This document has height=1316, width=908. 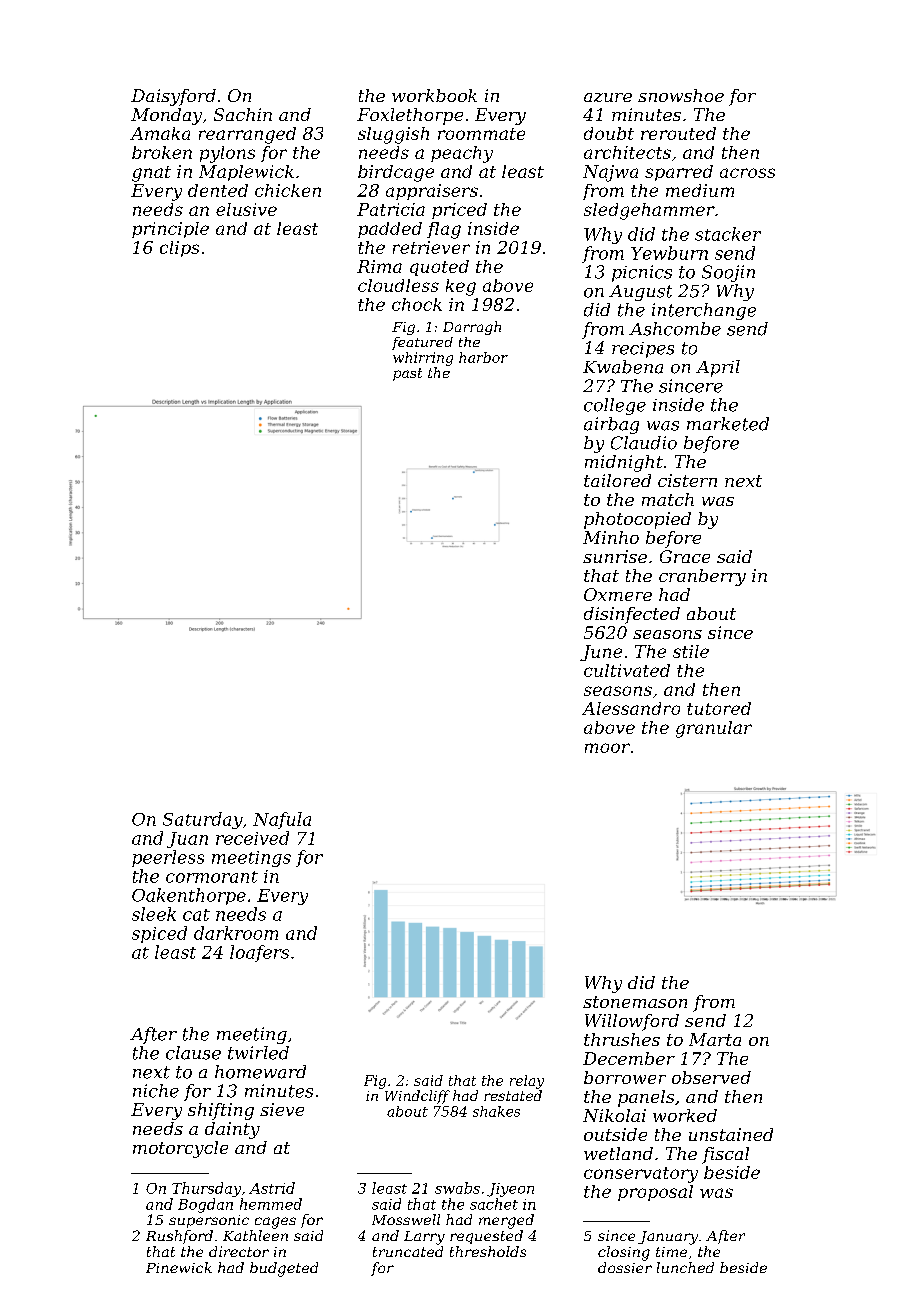 I want to click on Sachin, so click(x=243, y=114).
